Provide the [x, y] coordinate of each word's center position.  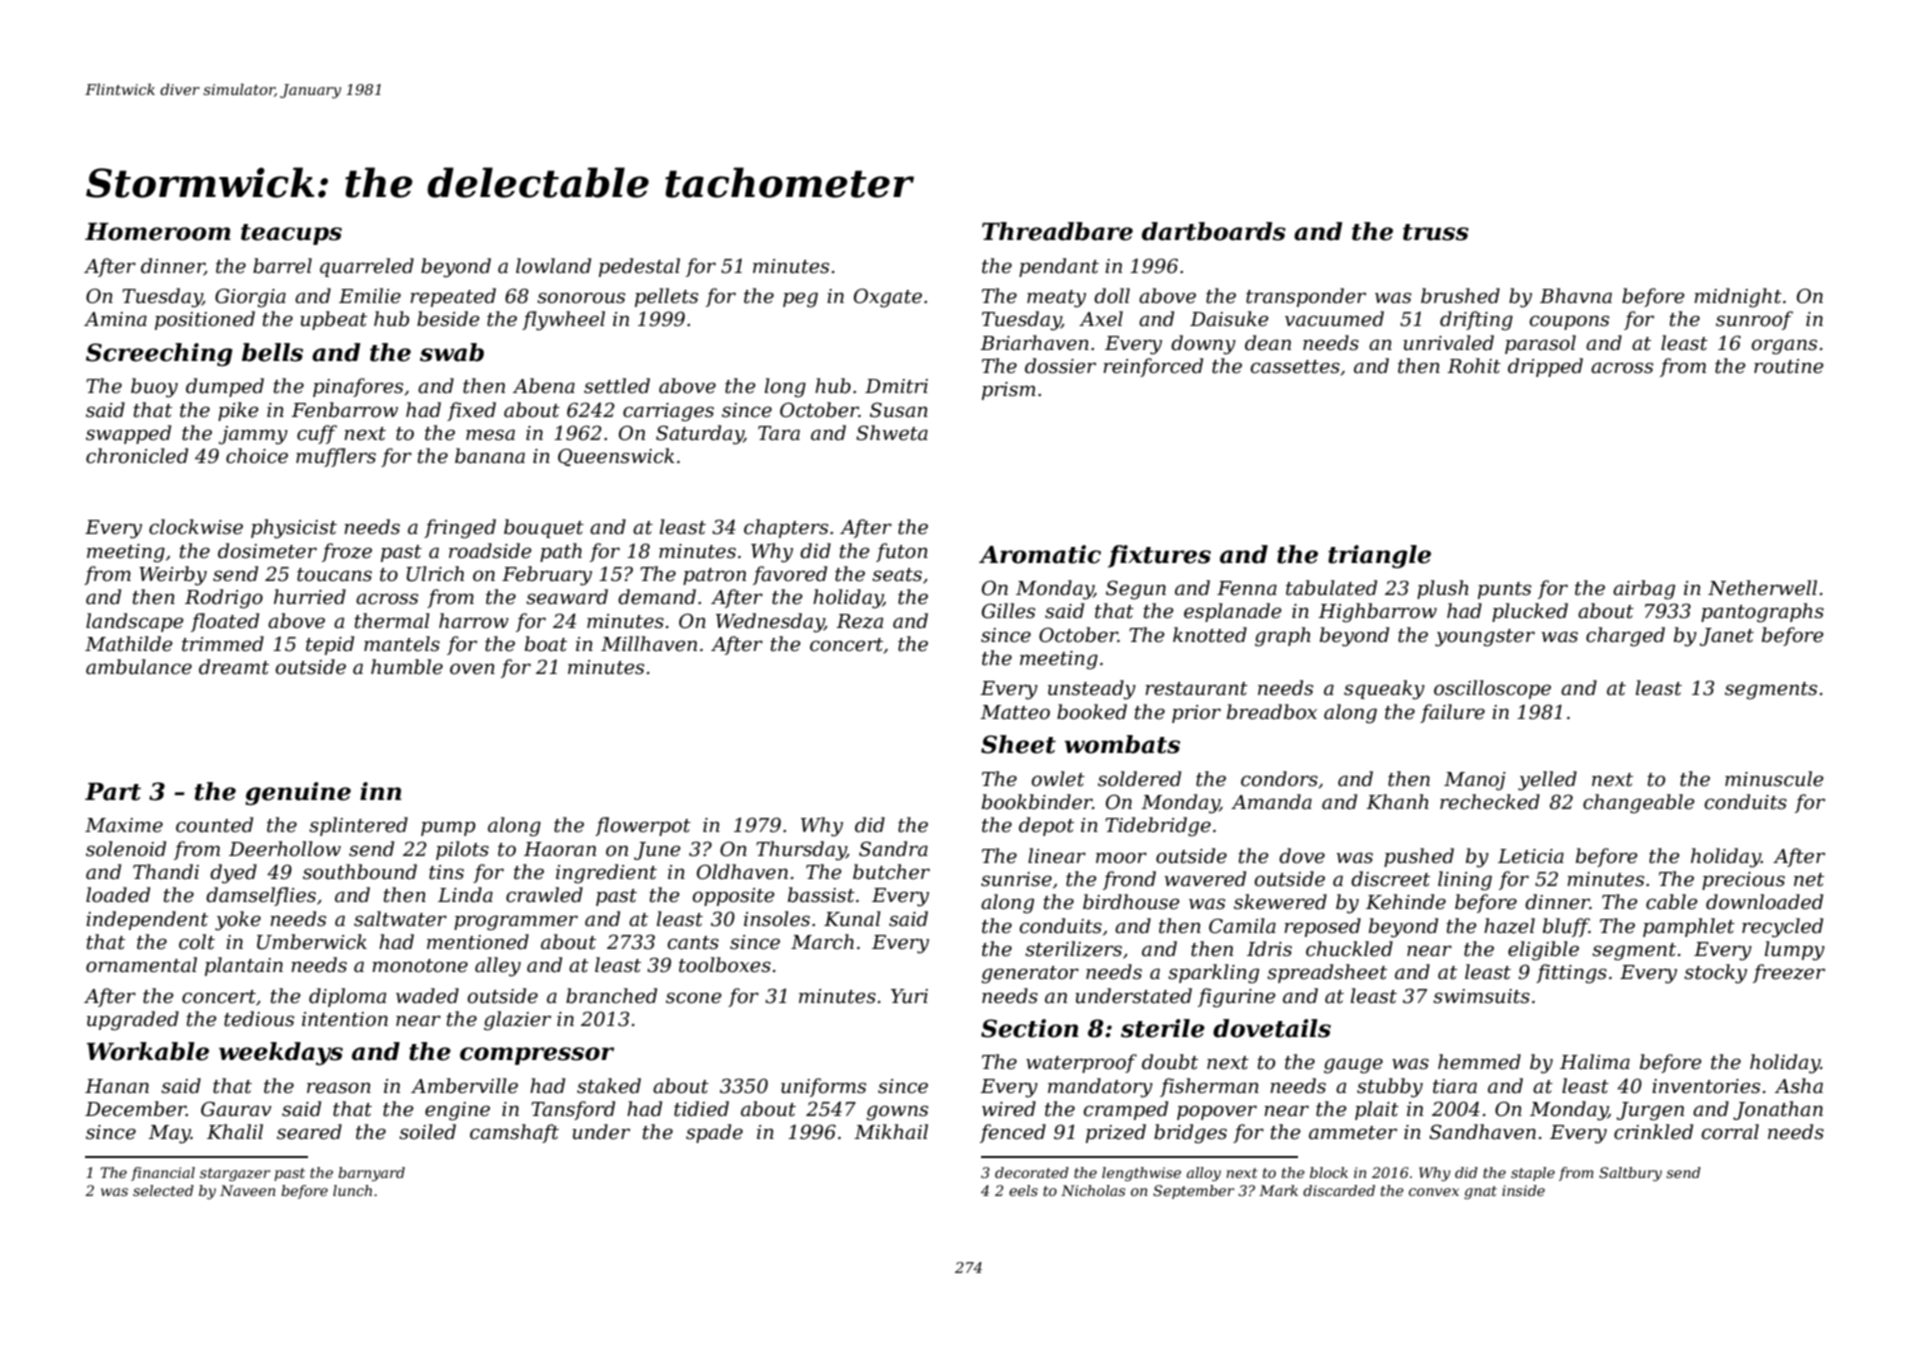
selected [163, 1190]
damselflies [261, 896]
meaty [1056, 299]
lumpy [1795, 951]
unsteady [1092, 690]
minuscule [1774, 779]
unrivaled [1448, 343]
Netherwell [1762, 588]
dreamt [234, 667]
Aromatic [1040, 554]
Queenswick [616, 457]
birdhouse [1131, 902]
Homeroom [158, 232]
